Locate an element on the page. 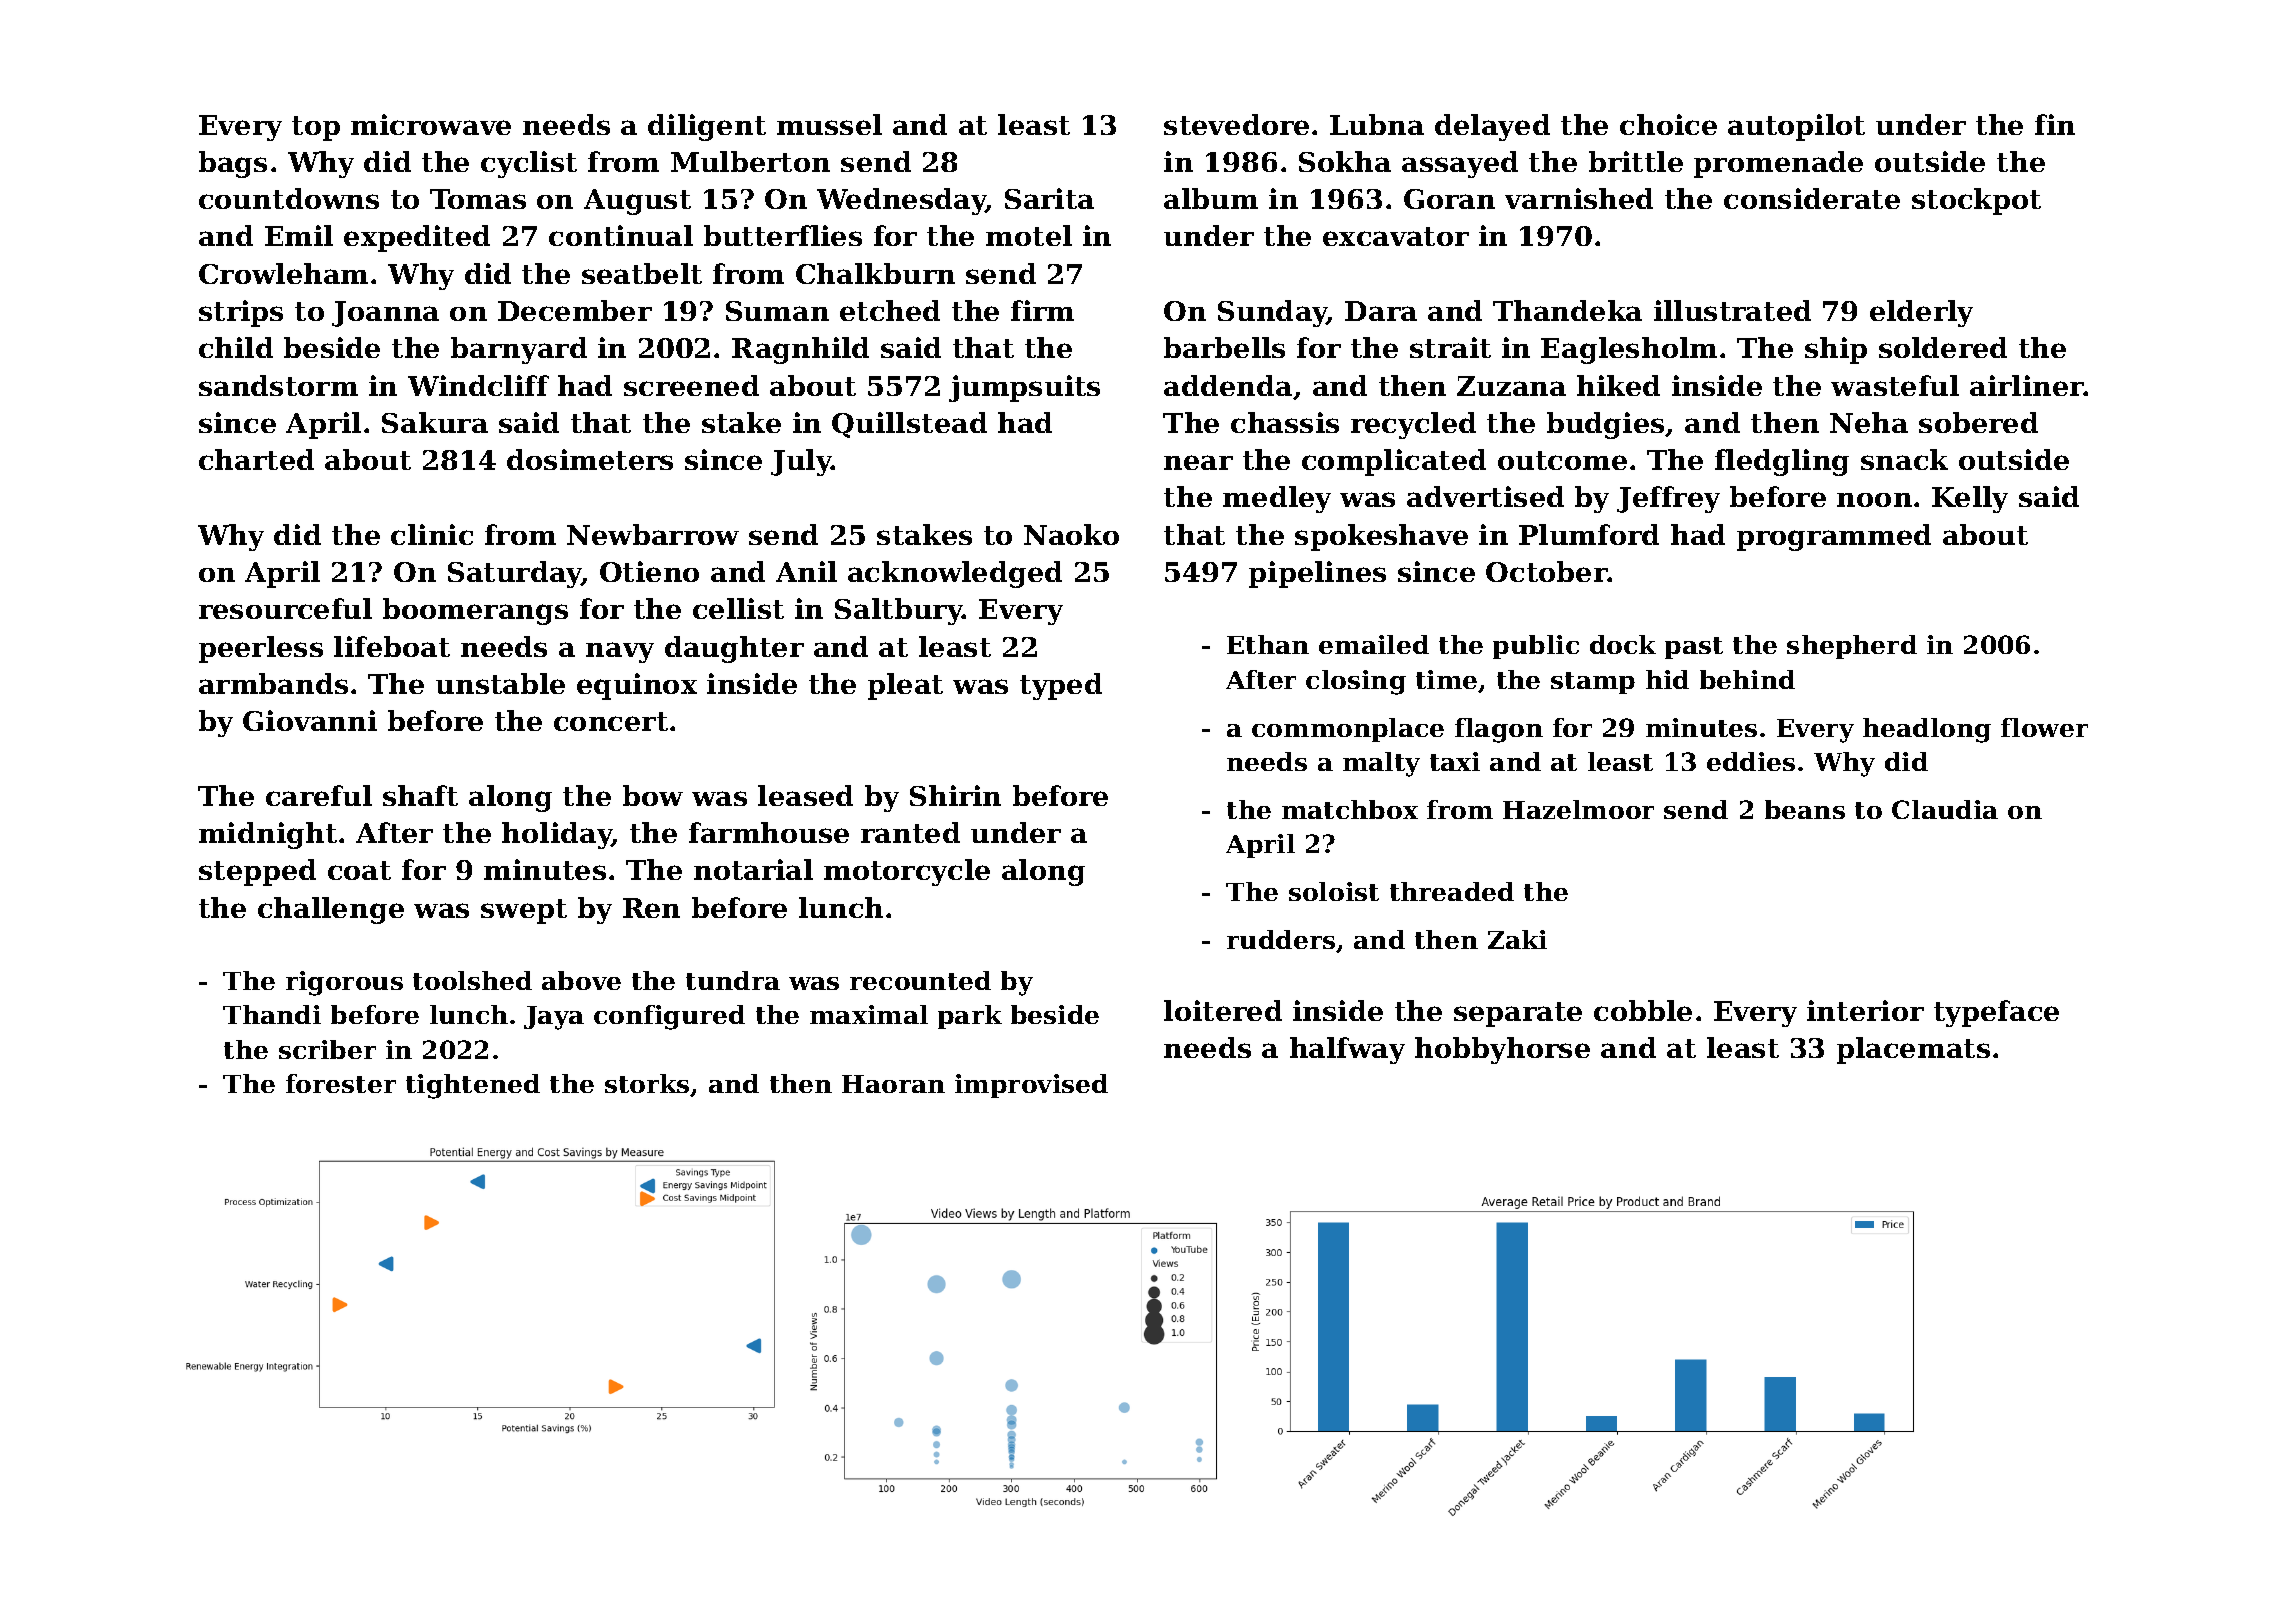 This page has height=1620, width=2292. stevedore is located at coordinates (1236, 124).
